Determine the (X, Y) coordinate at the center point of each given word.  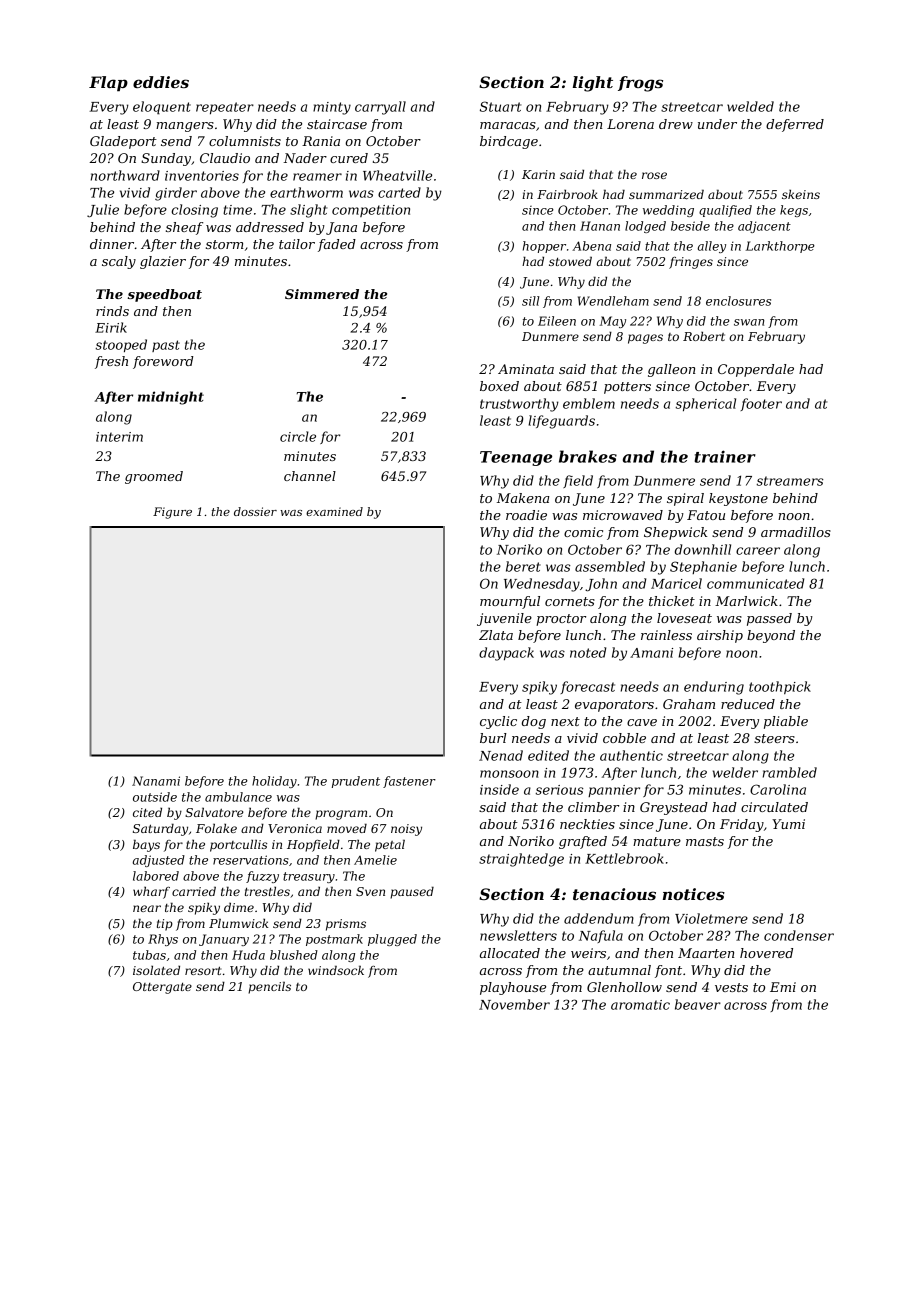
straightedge (521, 860)
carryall (380, 108)
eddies (161, 82)
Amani (651, 653)
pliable (786, 722)
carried (194, 891)
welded (750, 106)
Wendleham (613, 301)
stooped (121, 345)
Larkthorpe (780, 247)
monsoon (509, 774)
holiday (274, 782)
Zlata (496, 635)
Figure (172, 513)
